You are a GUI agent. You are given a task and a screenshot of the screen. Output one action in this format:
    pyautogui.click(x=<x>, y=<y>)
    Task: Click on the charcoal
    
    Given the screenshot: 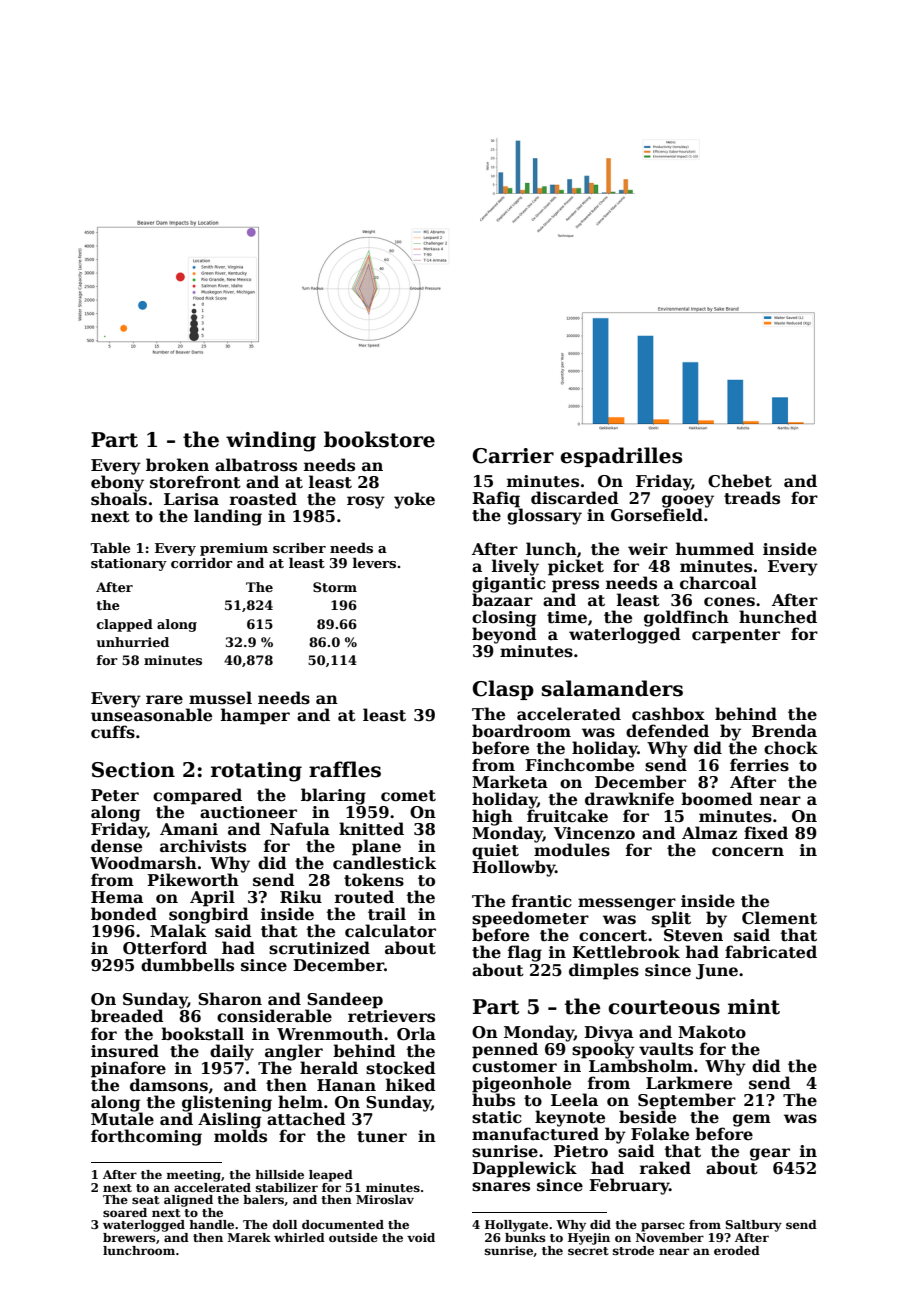 What is the action you would take?
    pyautogui.click(x=718, y=583)
